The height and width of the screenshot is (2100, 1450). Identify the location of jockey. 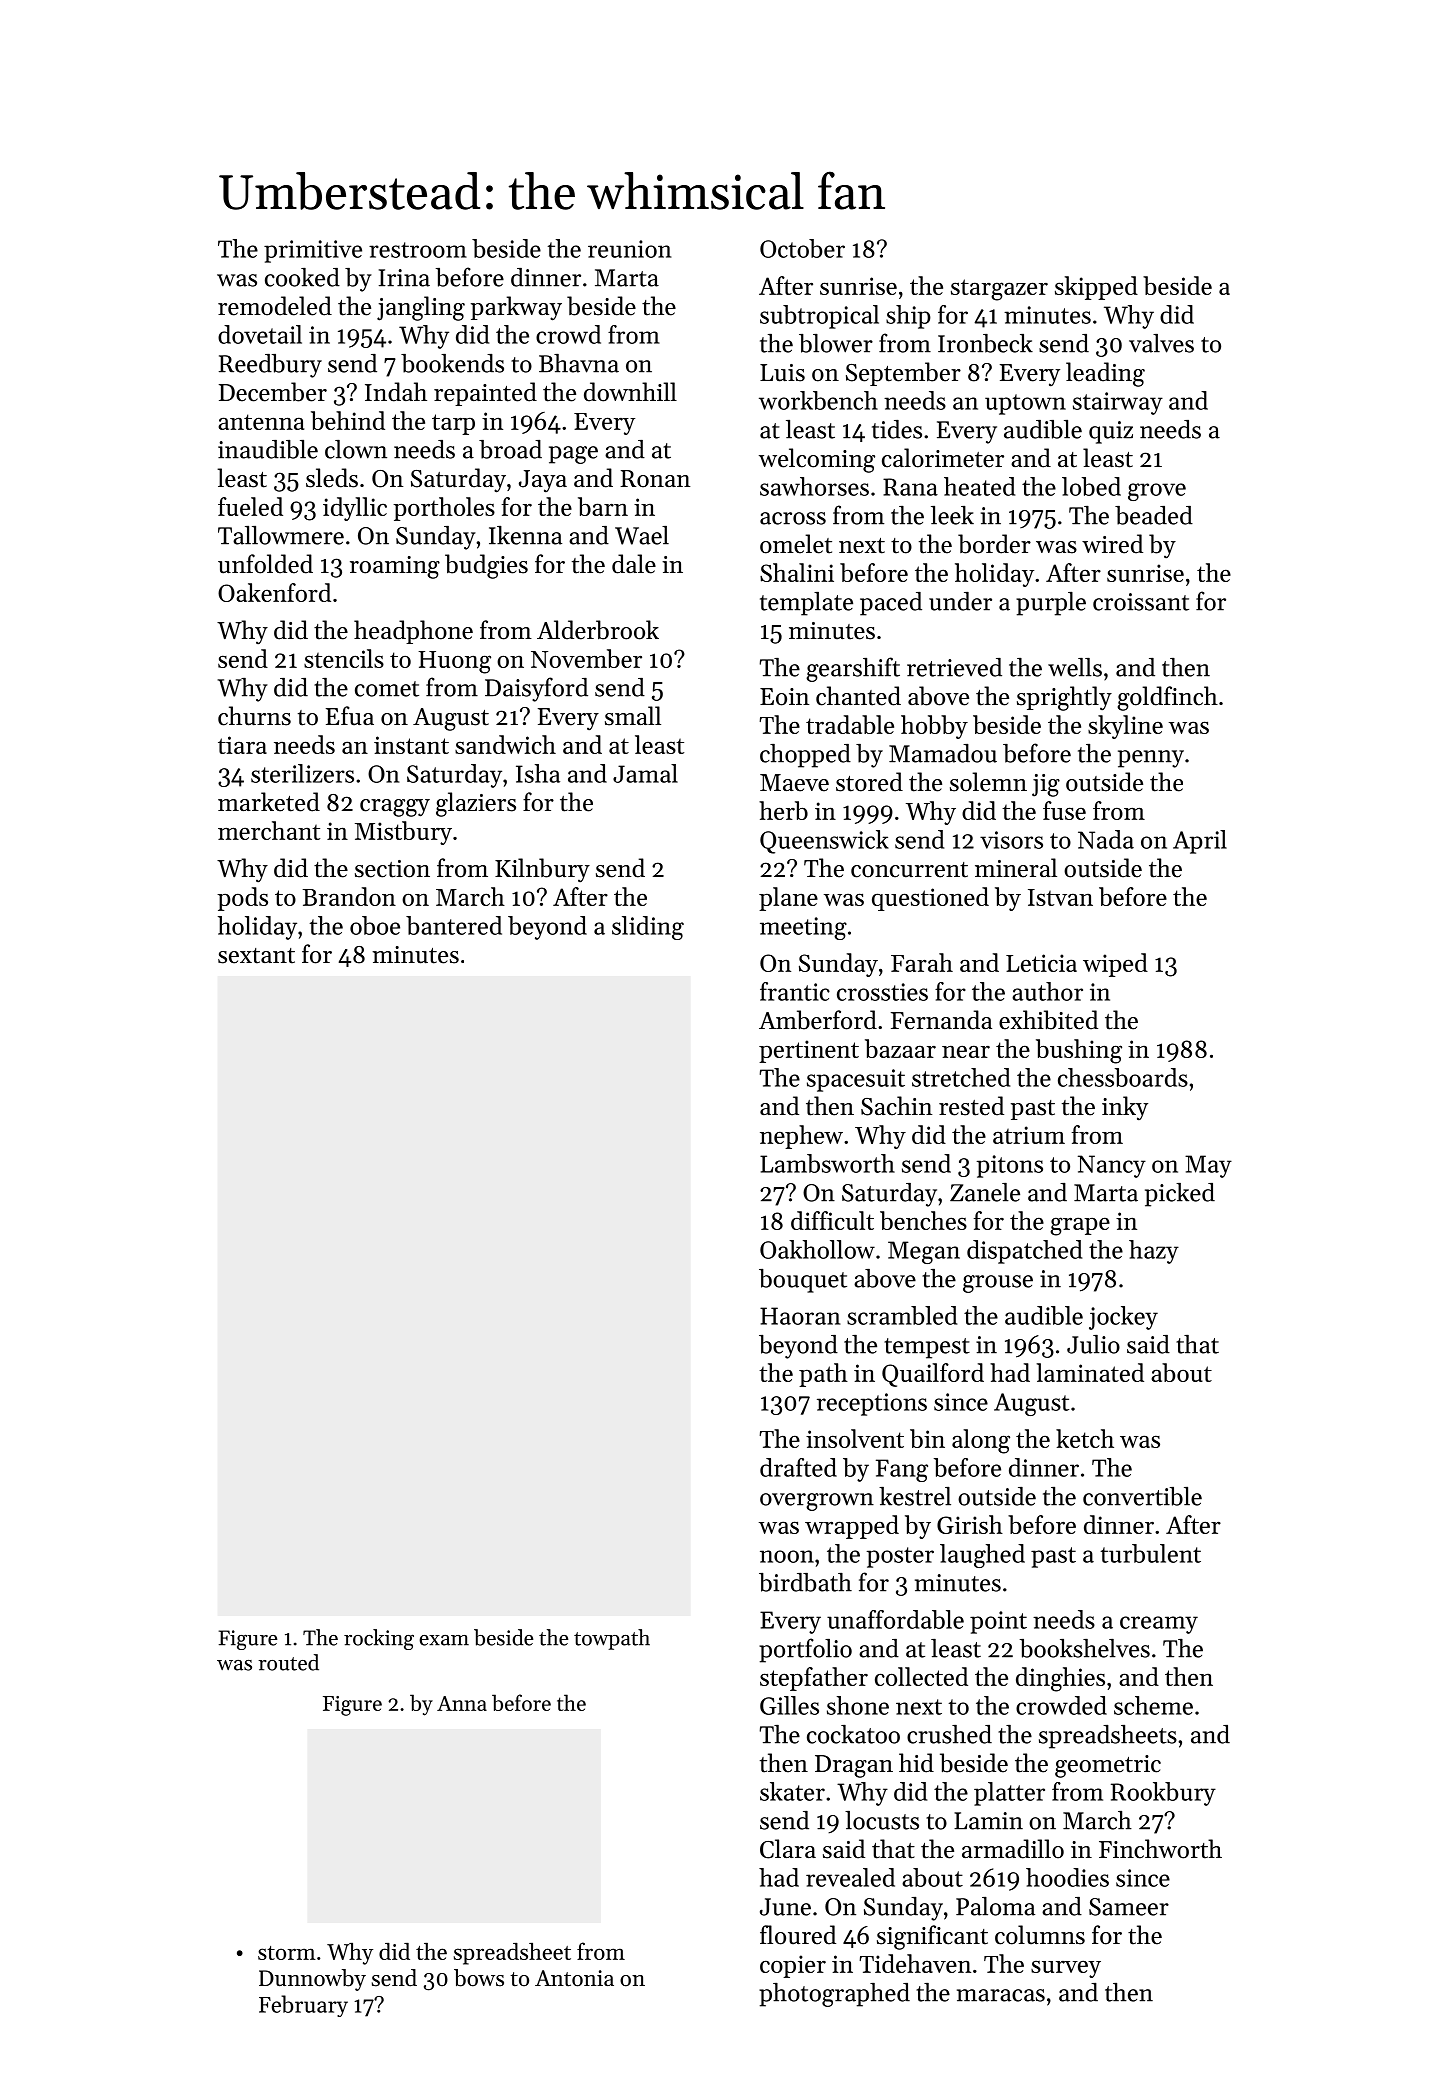
(1123, 1318).
